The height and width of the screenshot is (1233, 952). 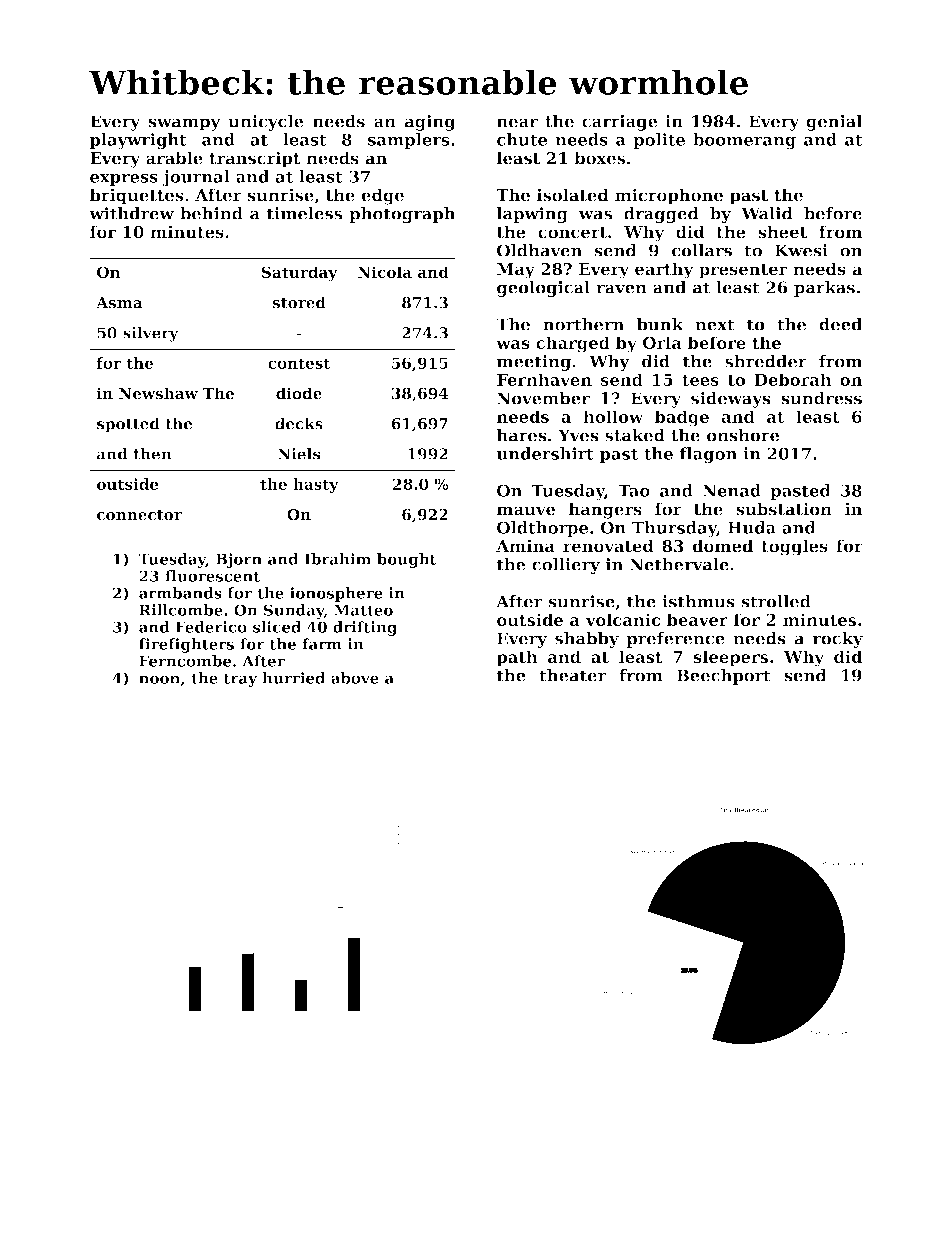 I want to click on express, so click(x=124, y=180).
